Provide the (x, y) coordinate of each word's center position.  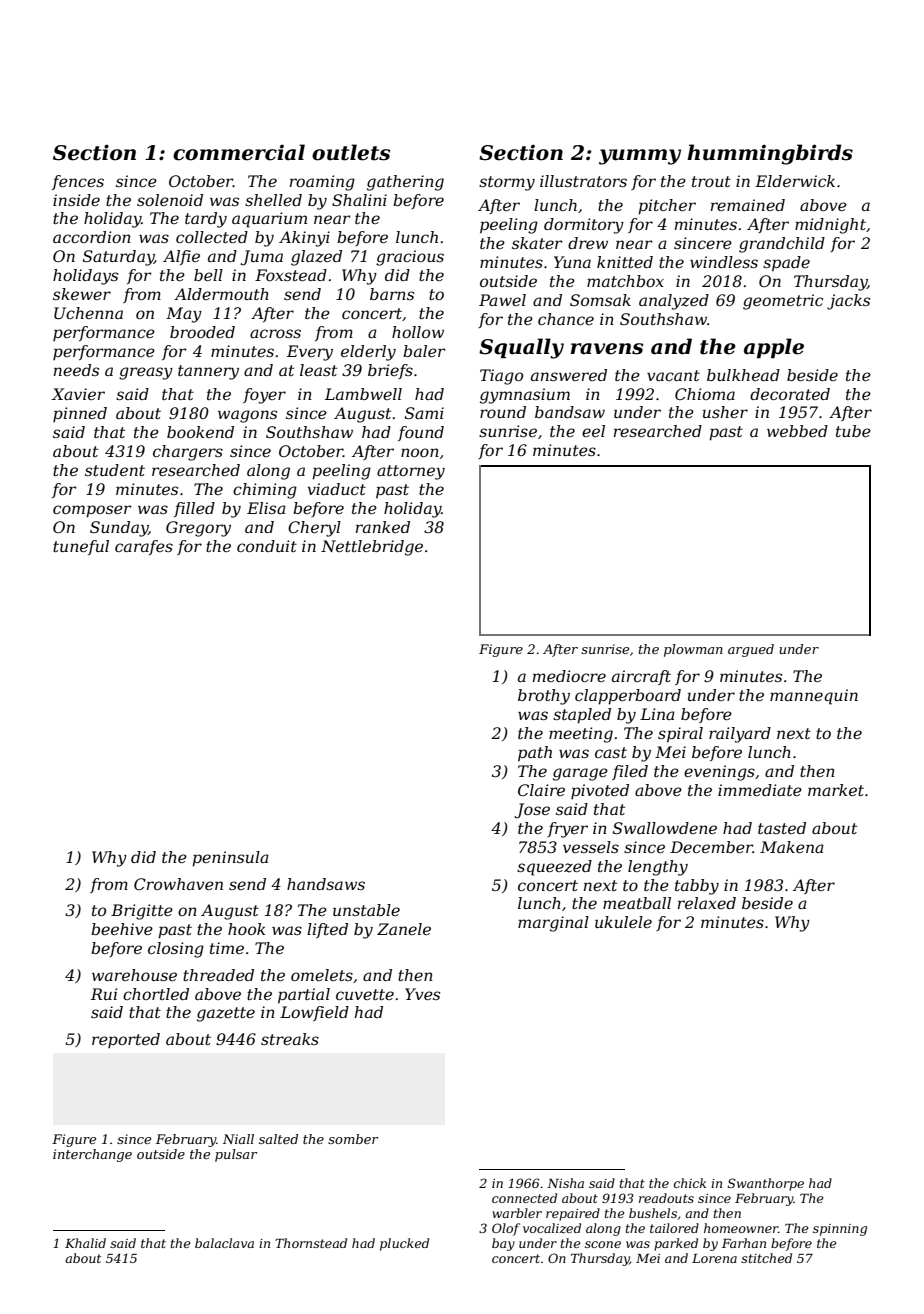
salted (278, 1139)
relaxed (707, 903)
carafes (144, 547)
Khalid (85, 1243)
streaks (290, 1039)
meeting (581, 735)
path (535, 754)
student (115, 470)
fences (78, 182)
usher (725, 412)
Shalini (359, 200)
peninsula (230, 859)
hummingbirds (770, 154)
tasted (782, 828)
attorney (411, 472)
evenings (719, 773)
